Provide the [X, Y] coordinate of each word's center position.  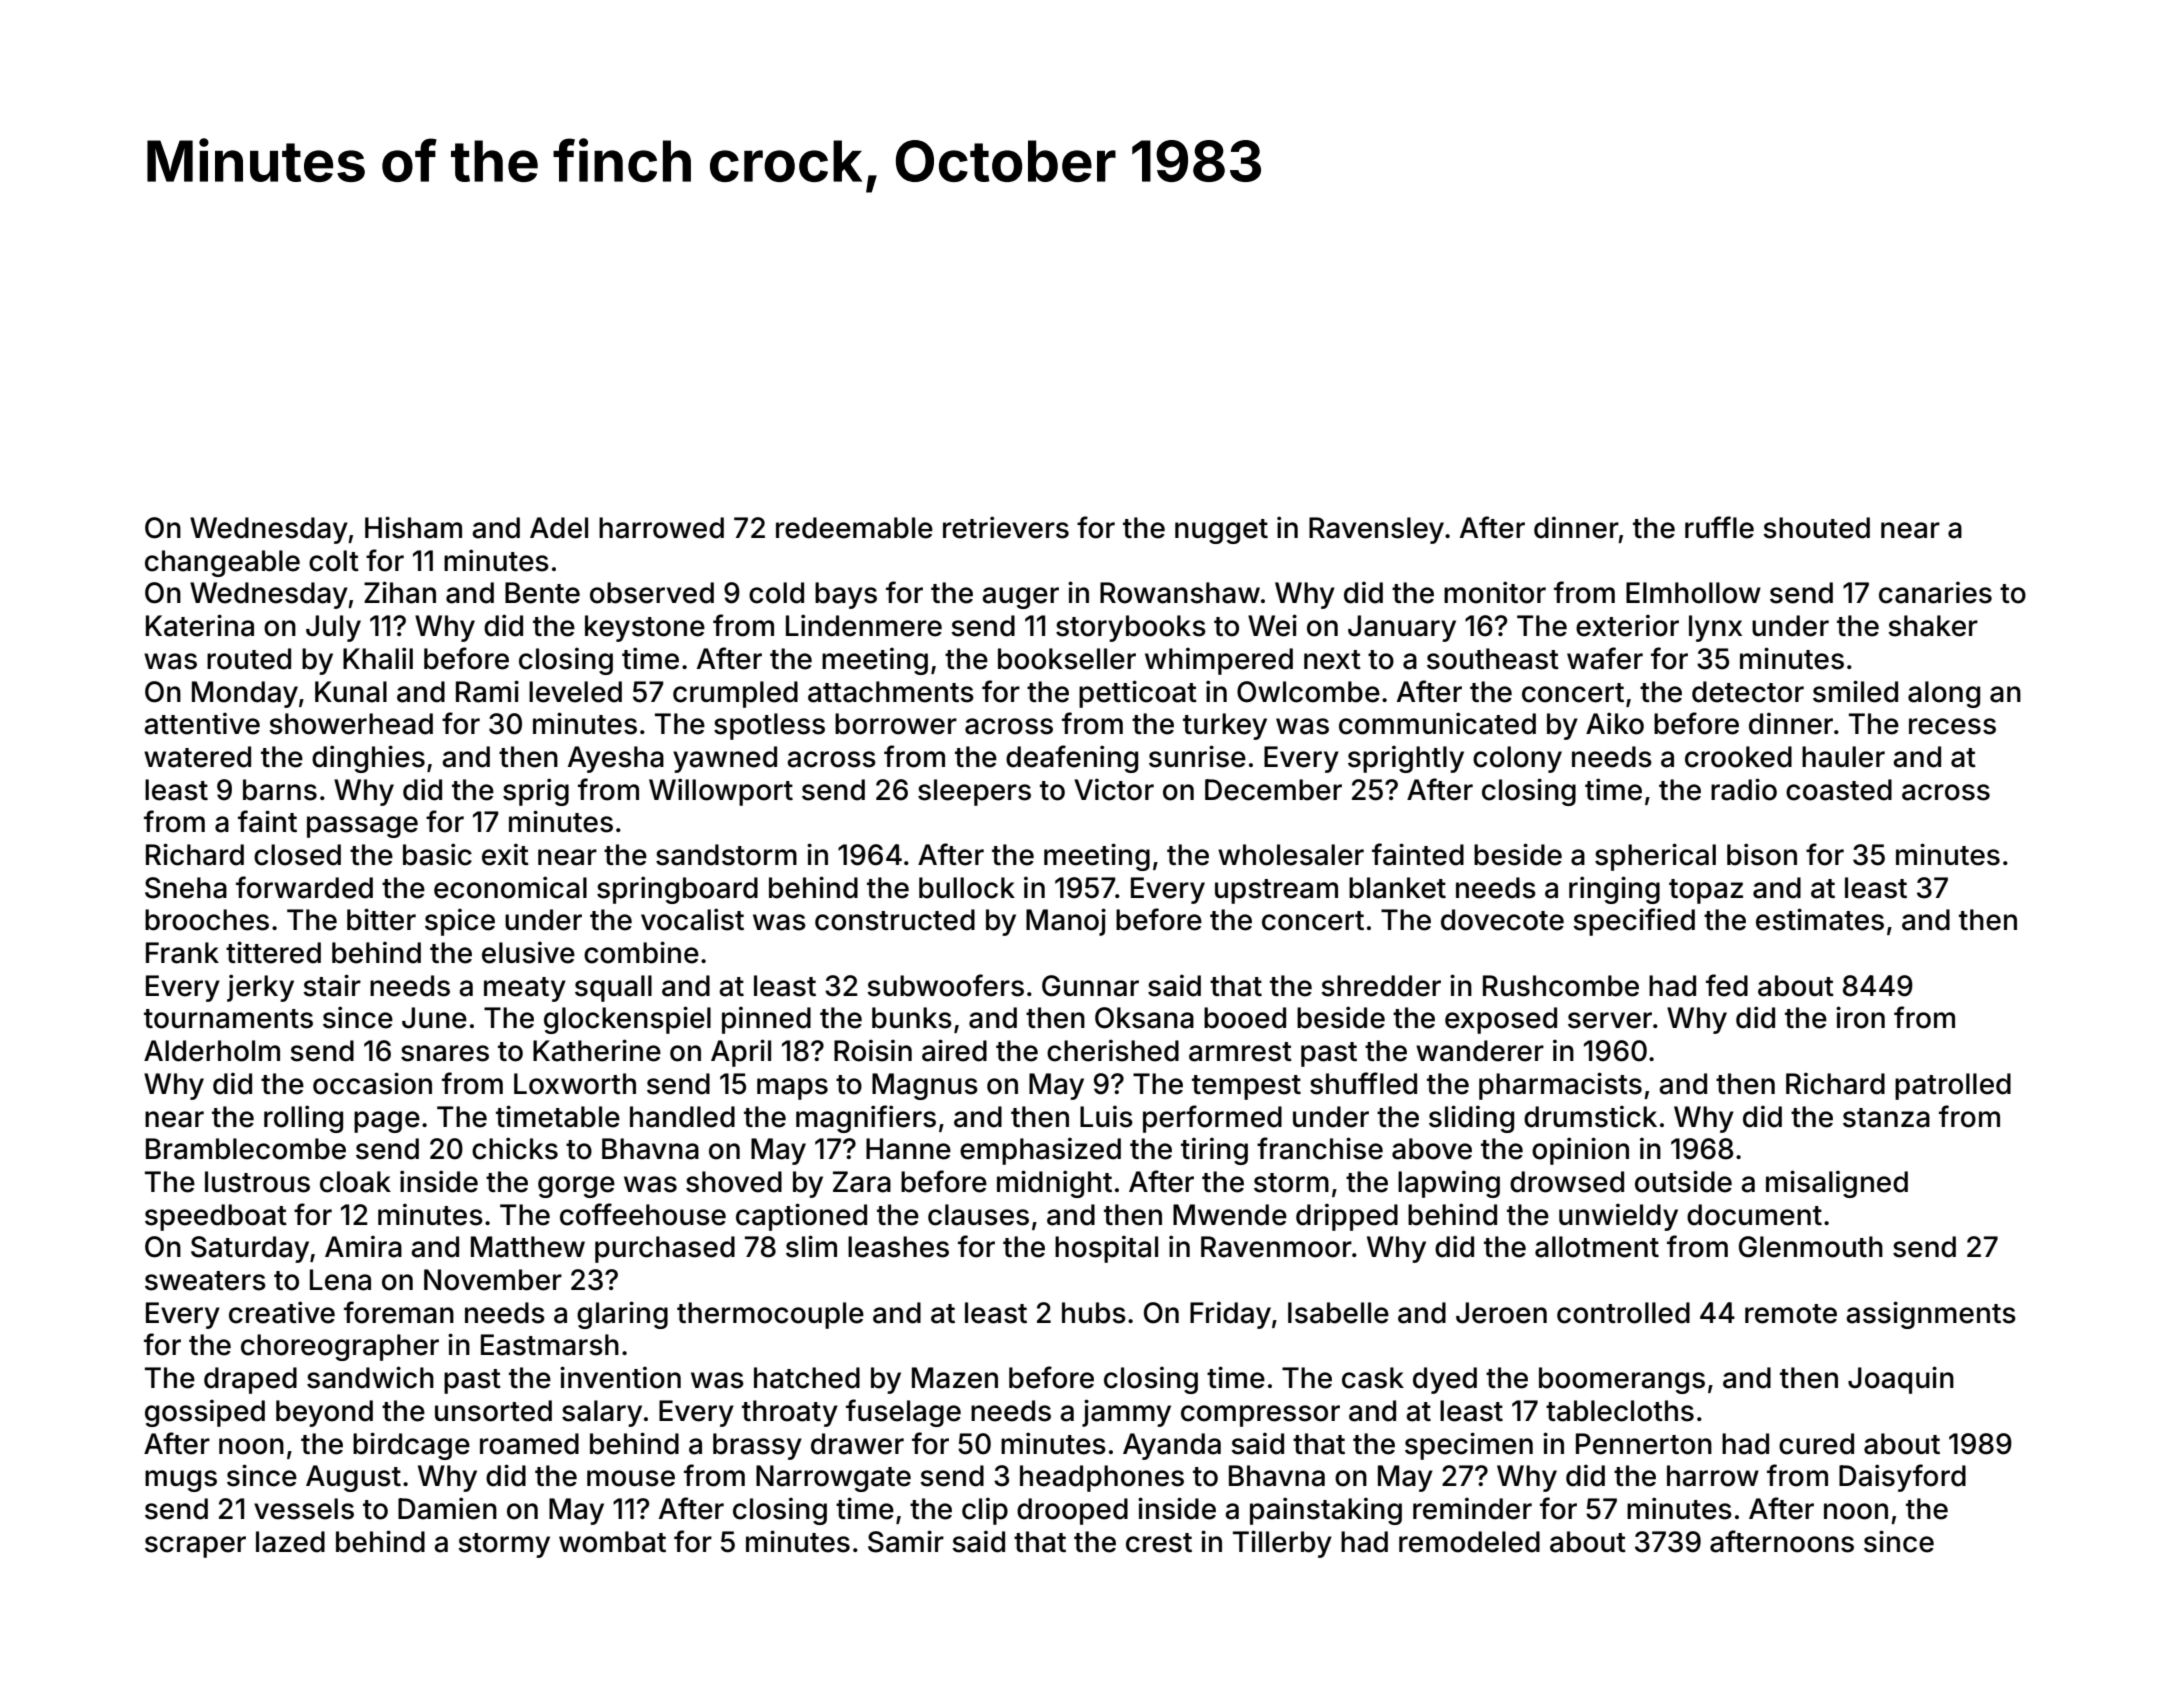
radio [1744, 789]
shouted [1816, 528]
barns [280, 790]
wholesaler [1291, 855]
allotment [1597, 1247]
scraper [195, 1547]
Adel [559, 528]
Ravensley [1376, 530]
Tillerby [1282, 1544]
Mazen [955, 1378]
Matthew [528, 1247]
